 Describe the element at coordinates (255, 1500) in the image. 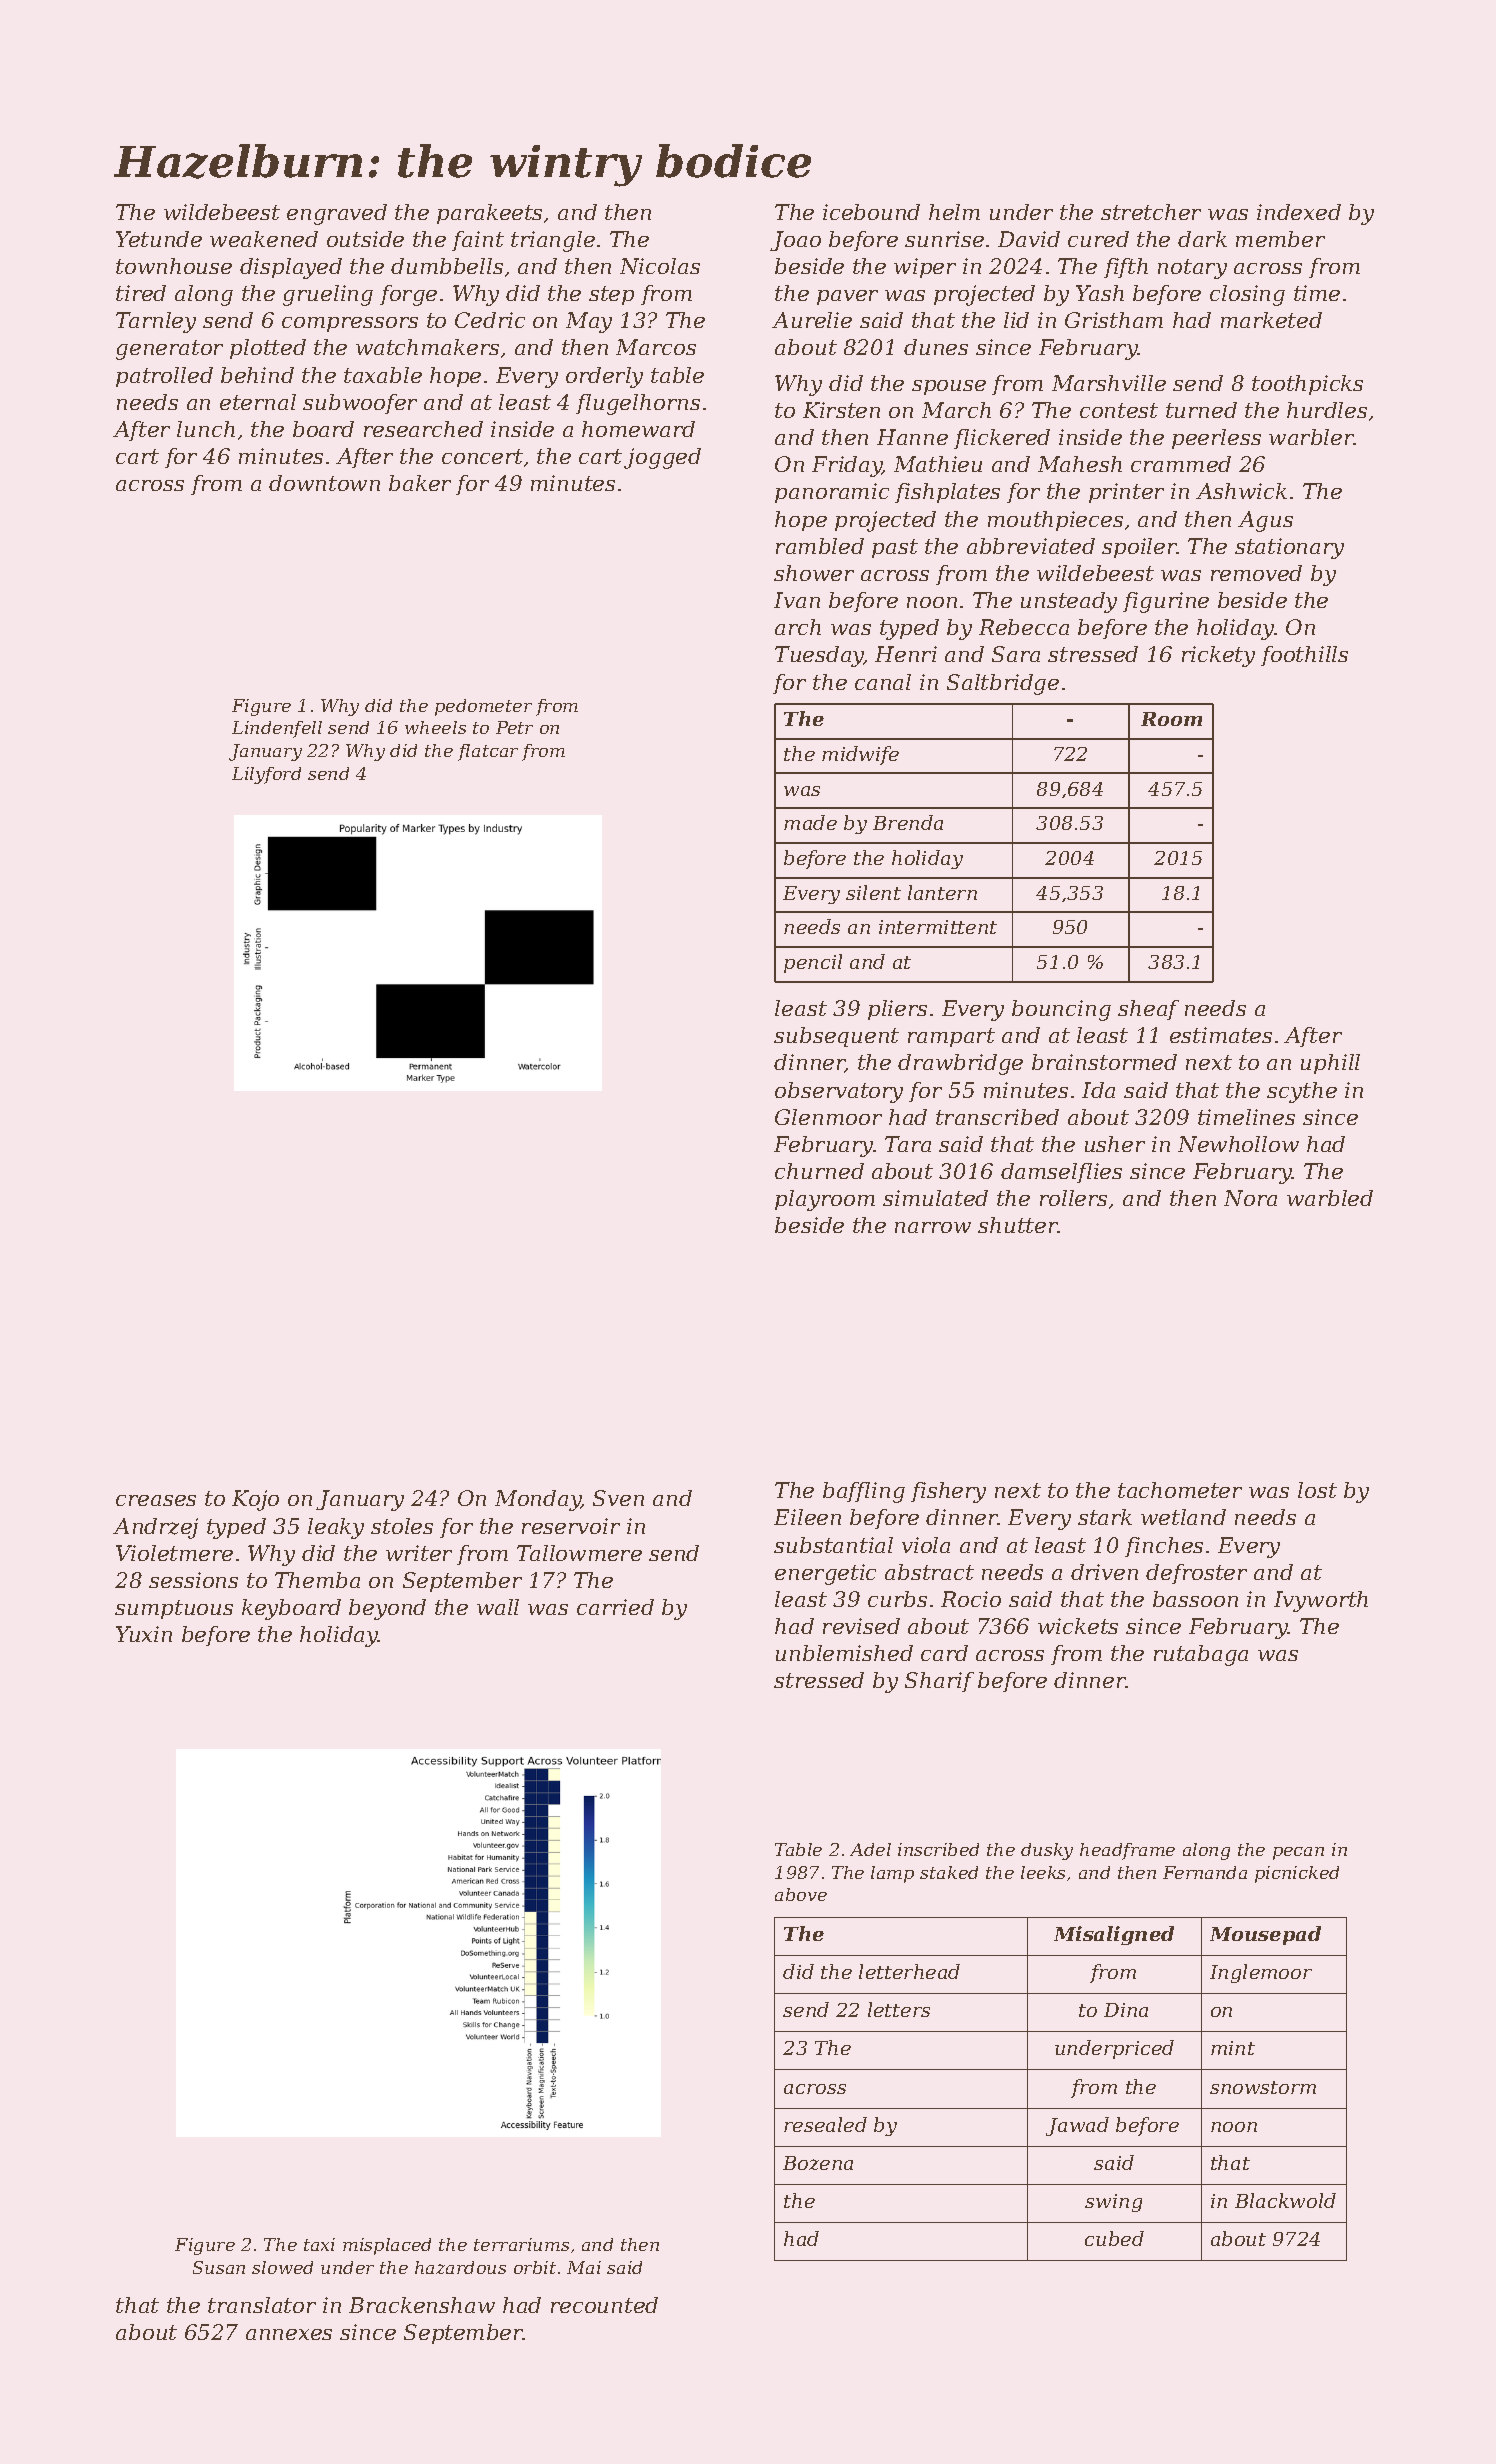

I see `Kojo` at that location.
